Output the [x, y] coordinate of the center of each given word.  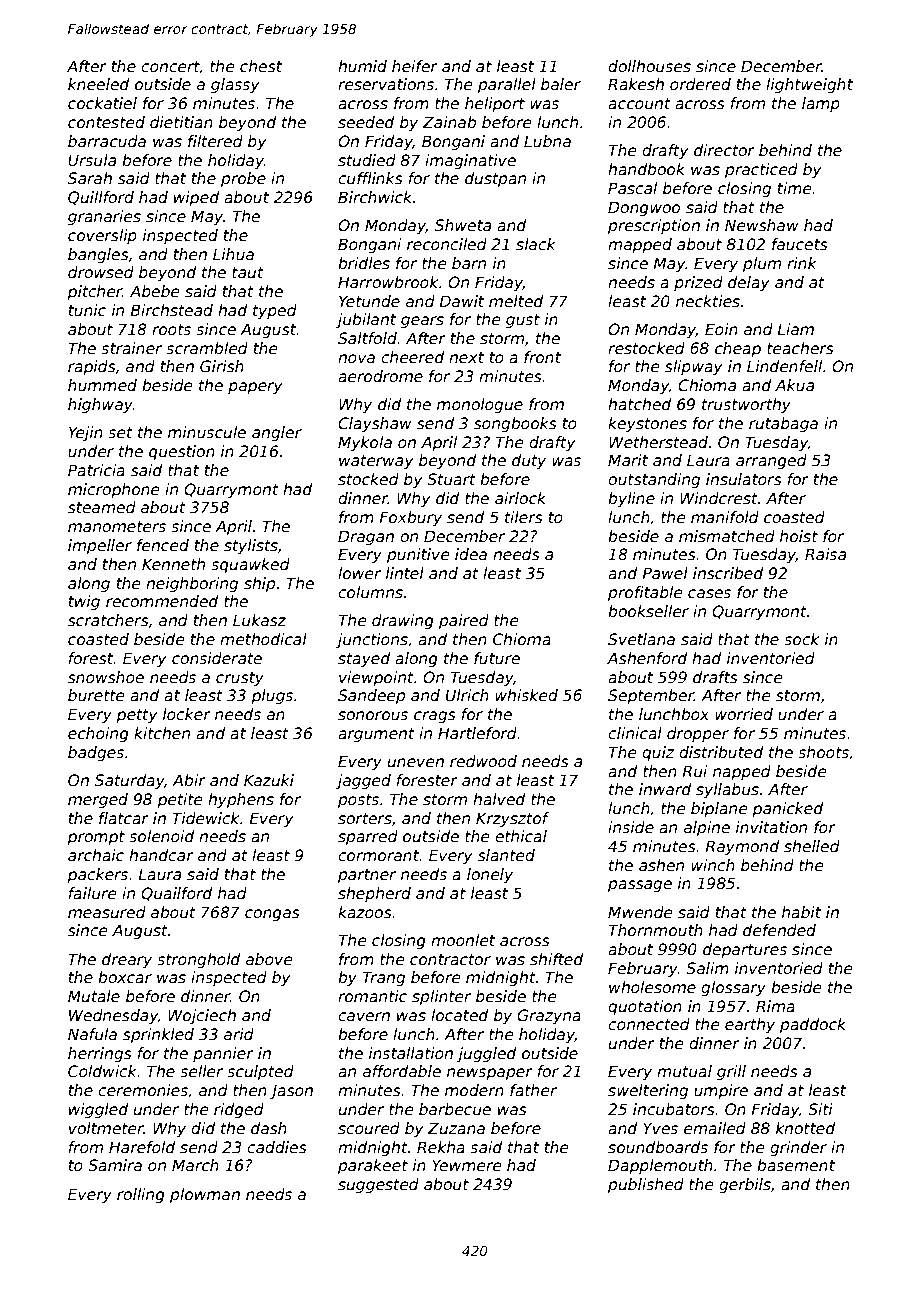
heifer [415, 66]
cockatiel [102, 103]
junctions [372, 640]
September [651, 696]
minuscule [207, 432]
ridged [239, 1110]
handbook [646, 169]
